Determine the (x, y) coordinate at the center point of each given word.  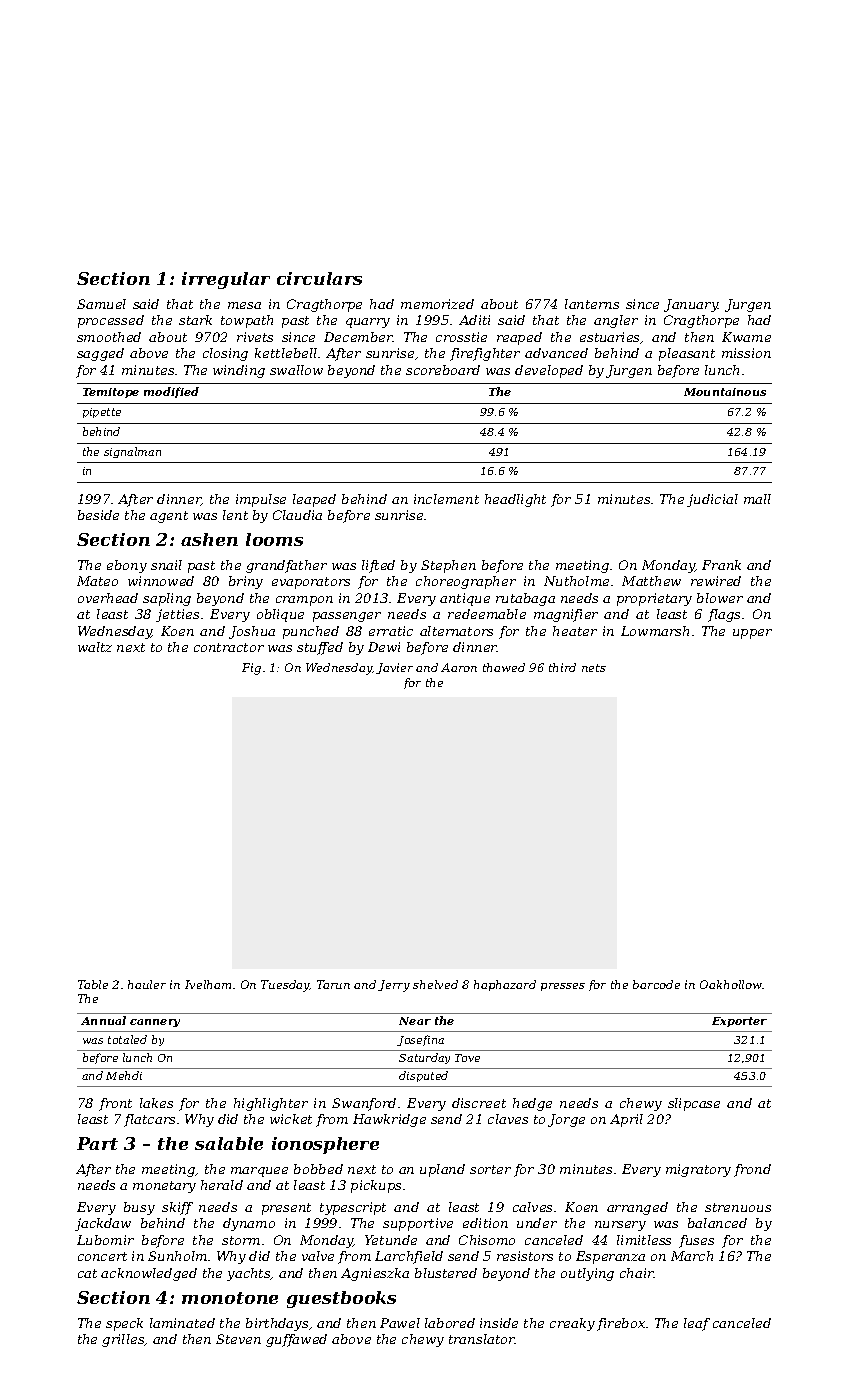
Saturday (424, 1058)
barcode (656, 984)
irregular (226, 280)
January (691, 305)
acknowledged (149, 1274)
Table (93, 984)
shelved (435, 984)
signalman (132, 452)
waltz (95, 647)
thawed (504, 667)
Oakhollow (731, 984)
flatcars (149, 1120)
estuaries (610, 338)
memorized (437, 304)
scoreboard (443, 370)
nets (594, 668)
